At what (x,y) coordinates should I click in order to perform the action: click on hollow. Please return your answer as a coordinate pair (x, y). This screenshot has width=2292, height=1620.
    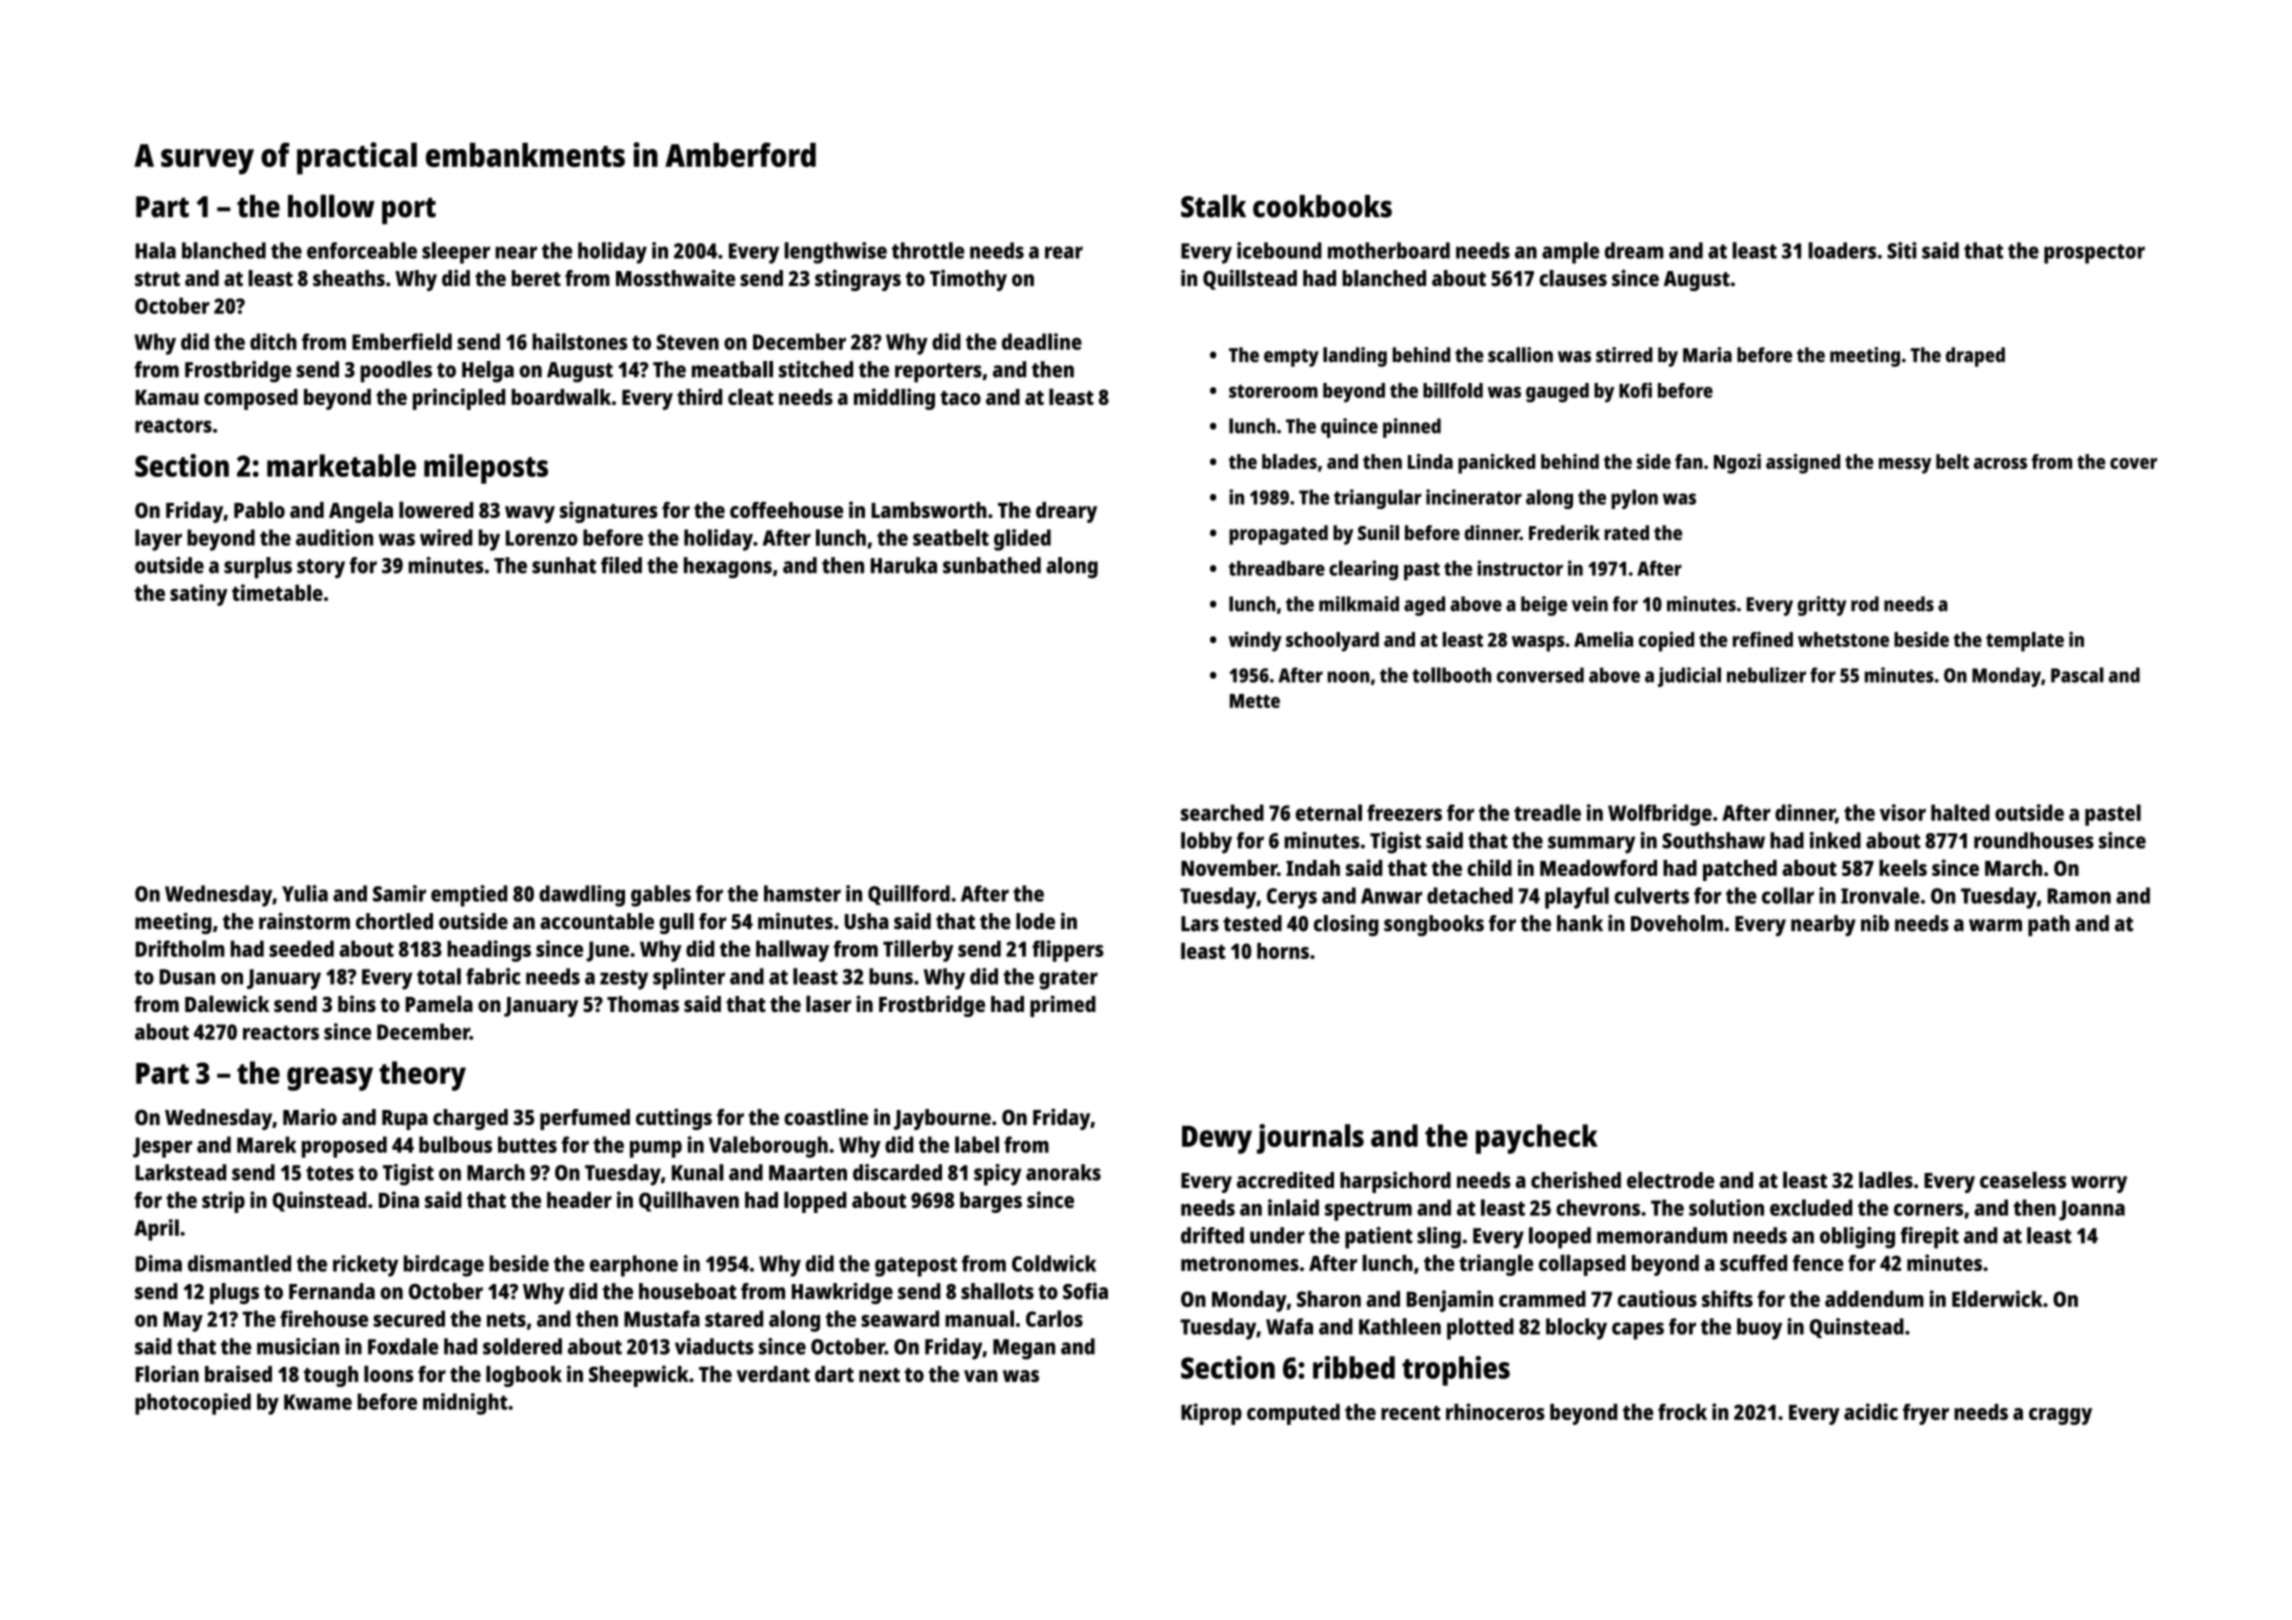
    Looking at the image, I should click on (331, 206).
